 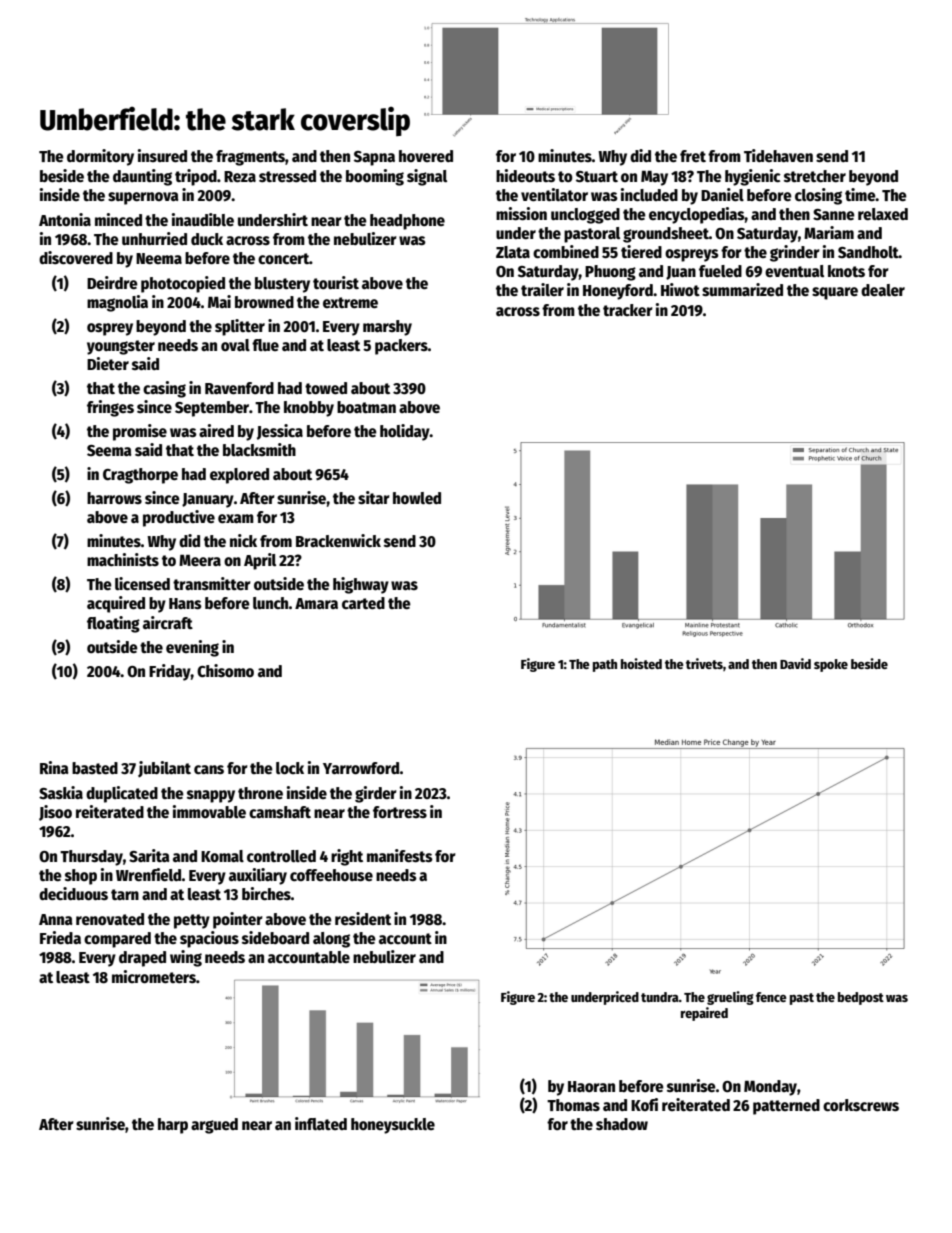 I want to click on path, so click(x=605, y=665).
